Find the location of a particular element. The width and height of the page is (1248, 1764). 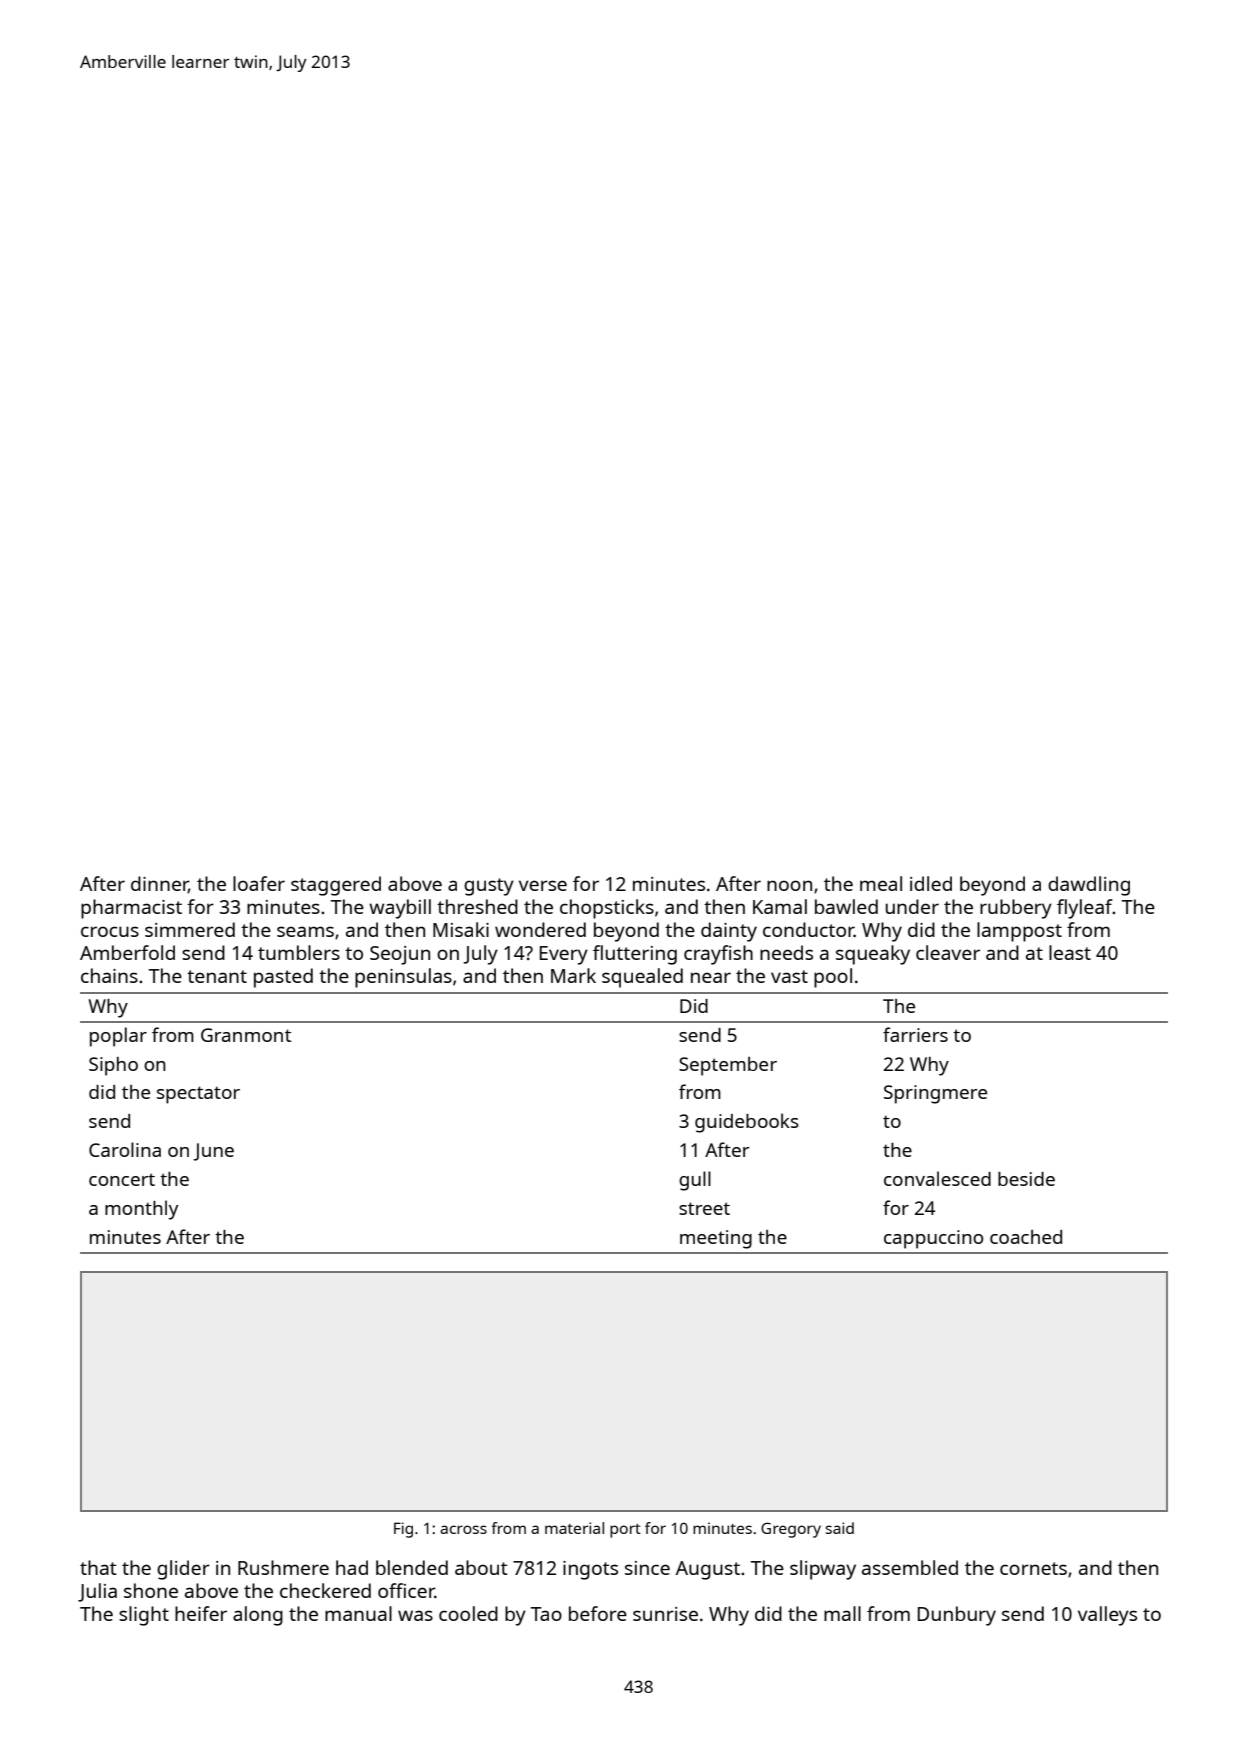

cooled is located at coordinates (468, 1613).
